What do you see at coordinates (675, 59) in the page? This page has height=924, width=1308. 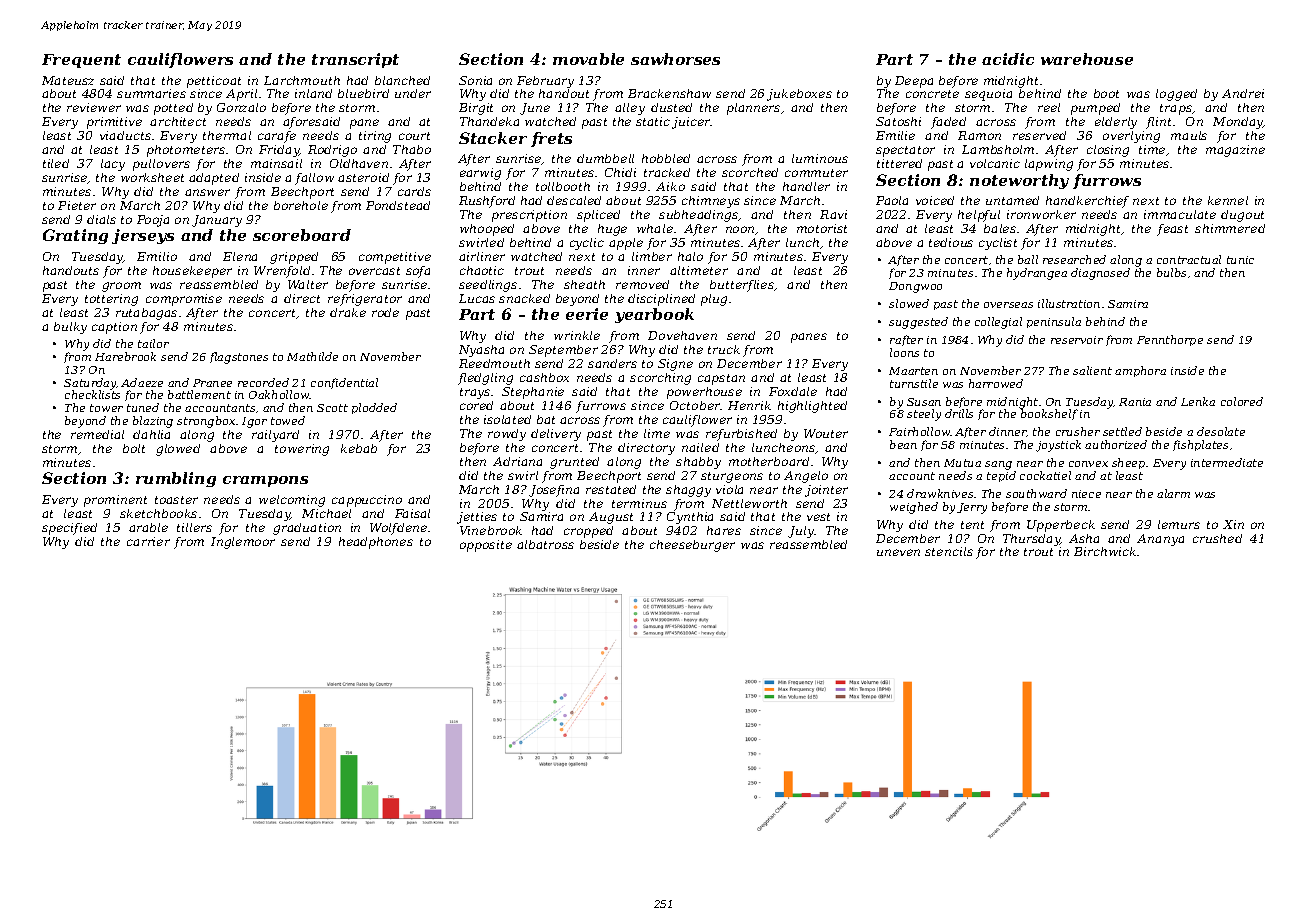 I see `sawhorses` at bounding box center [675, 59].
